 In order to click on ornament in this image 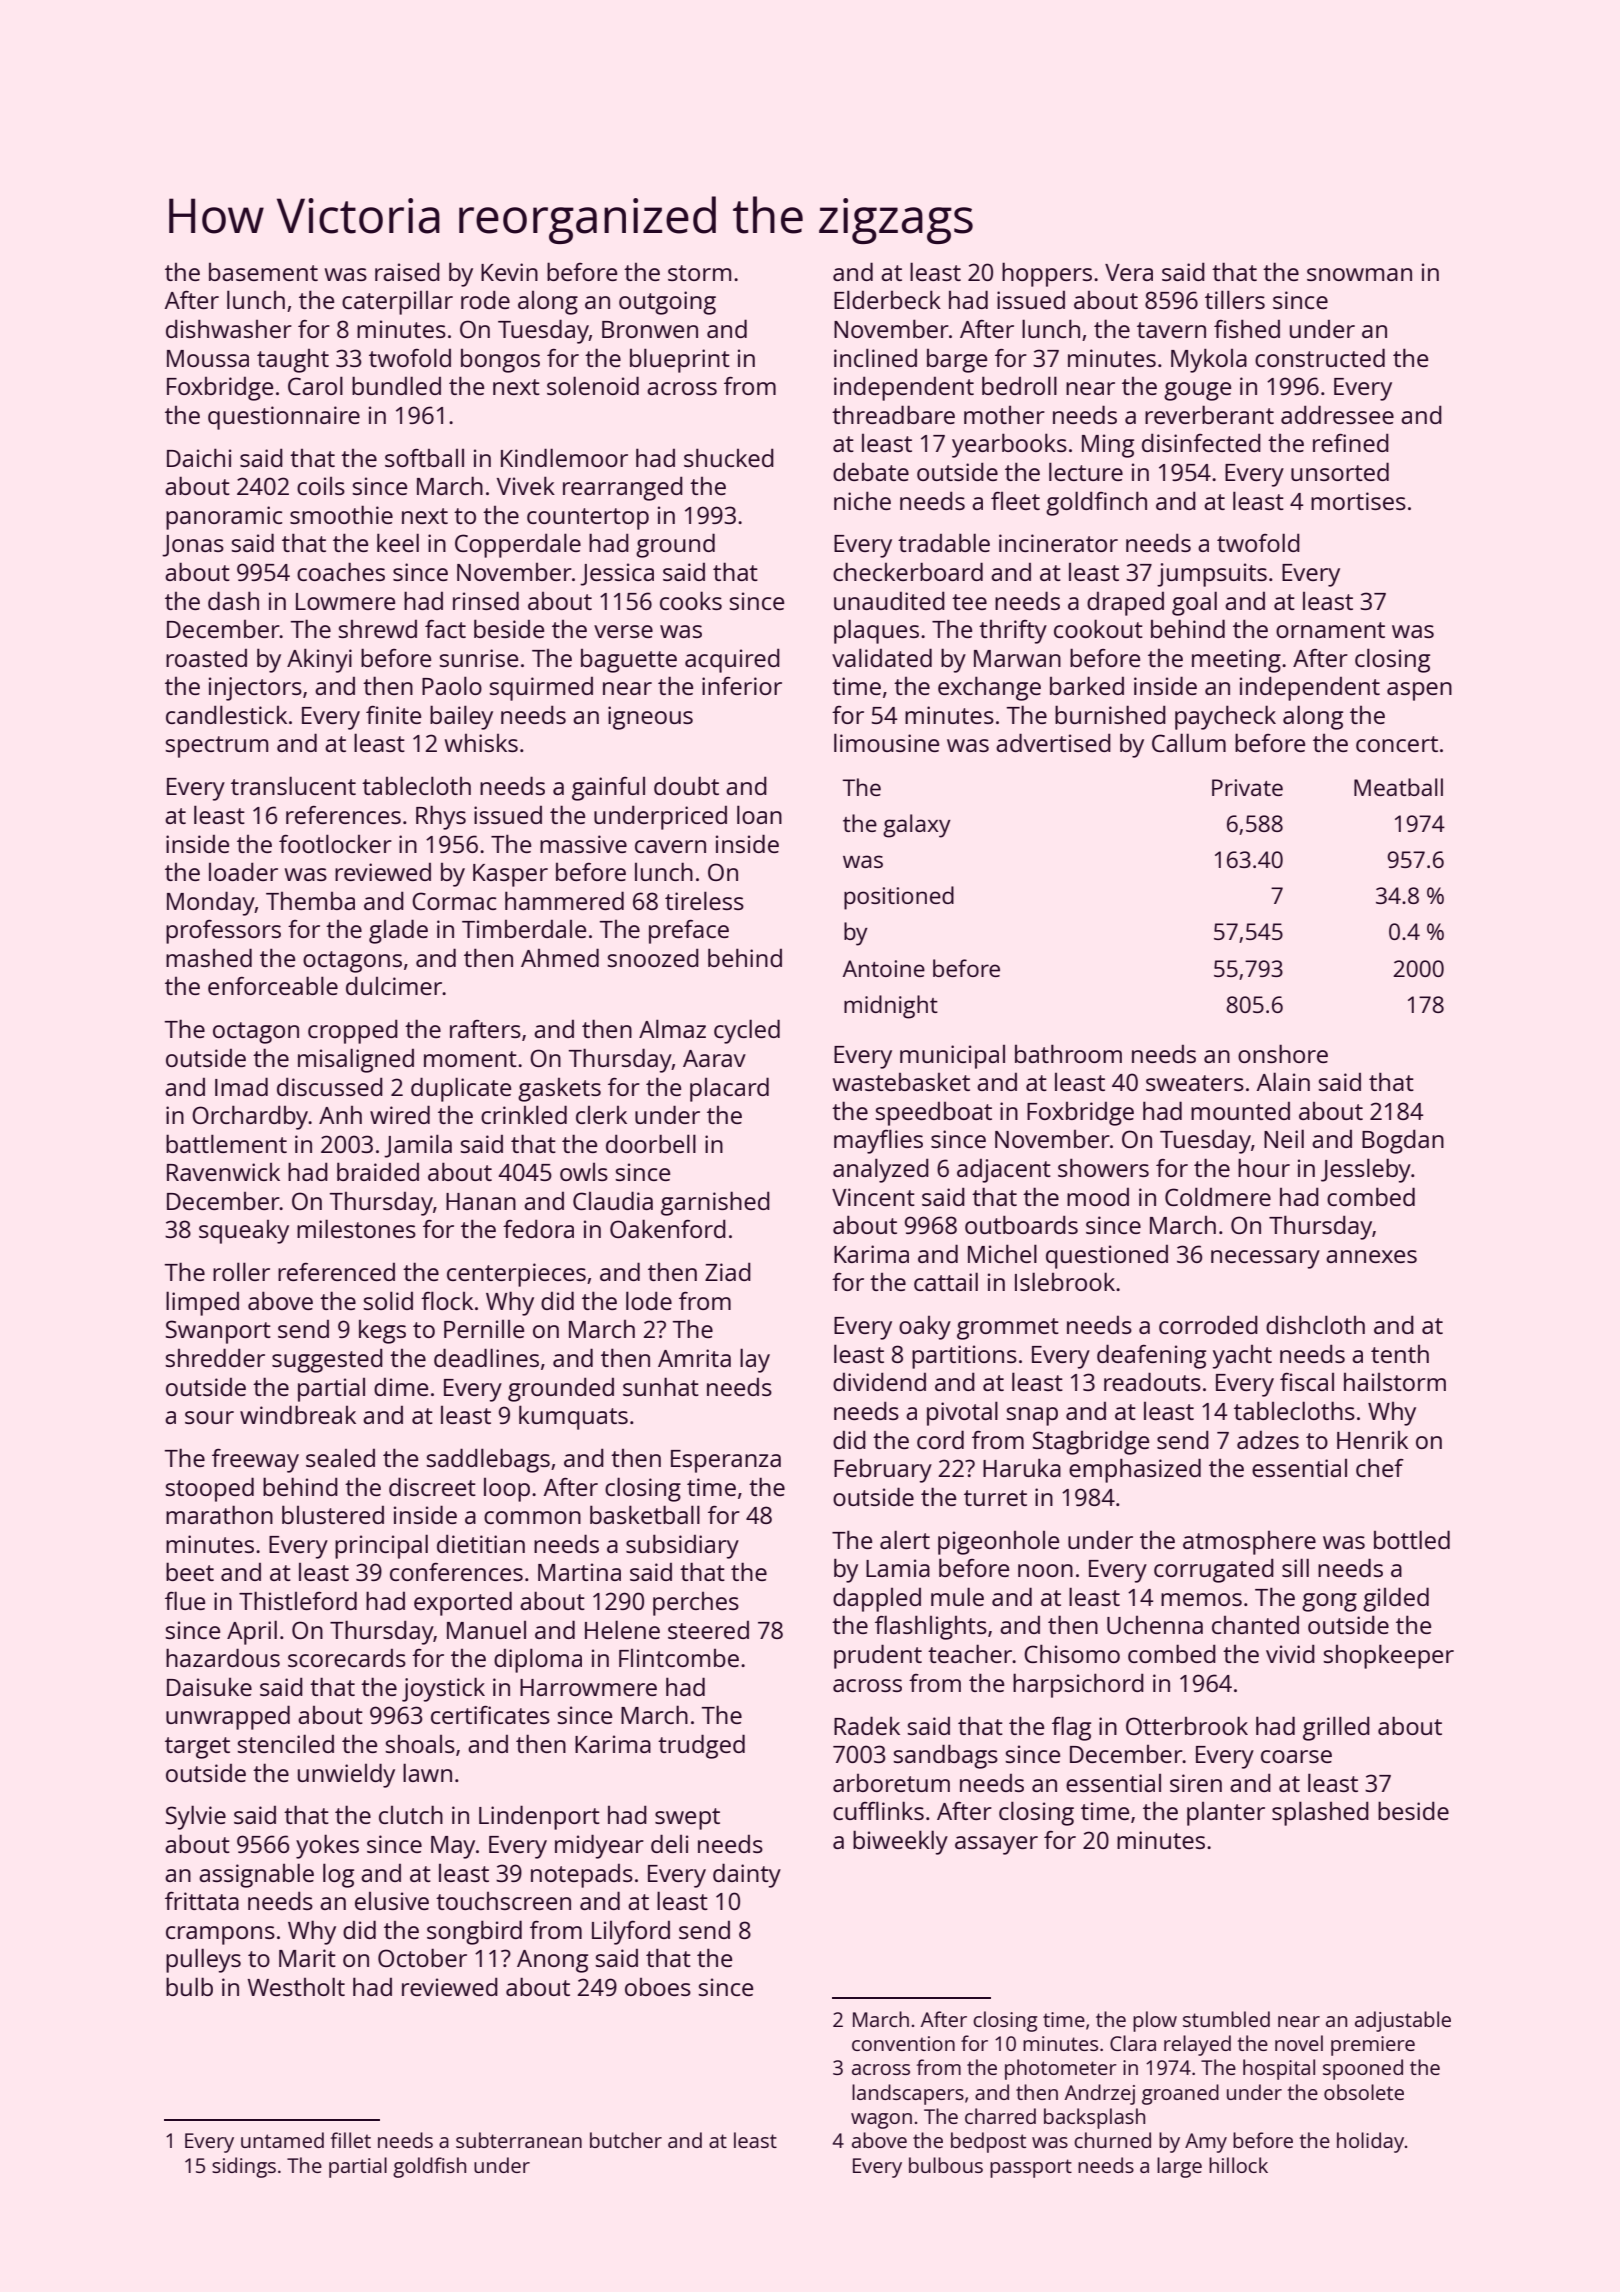, I will do `click(1330, 630)`.
